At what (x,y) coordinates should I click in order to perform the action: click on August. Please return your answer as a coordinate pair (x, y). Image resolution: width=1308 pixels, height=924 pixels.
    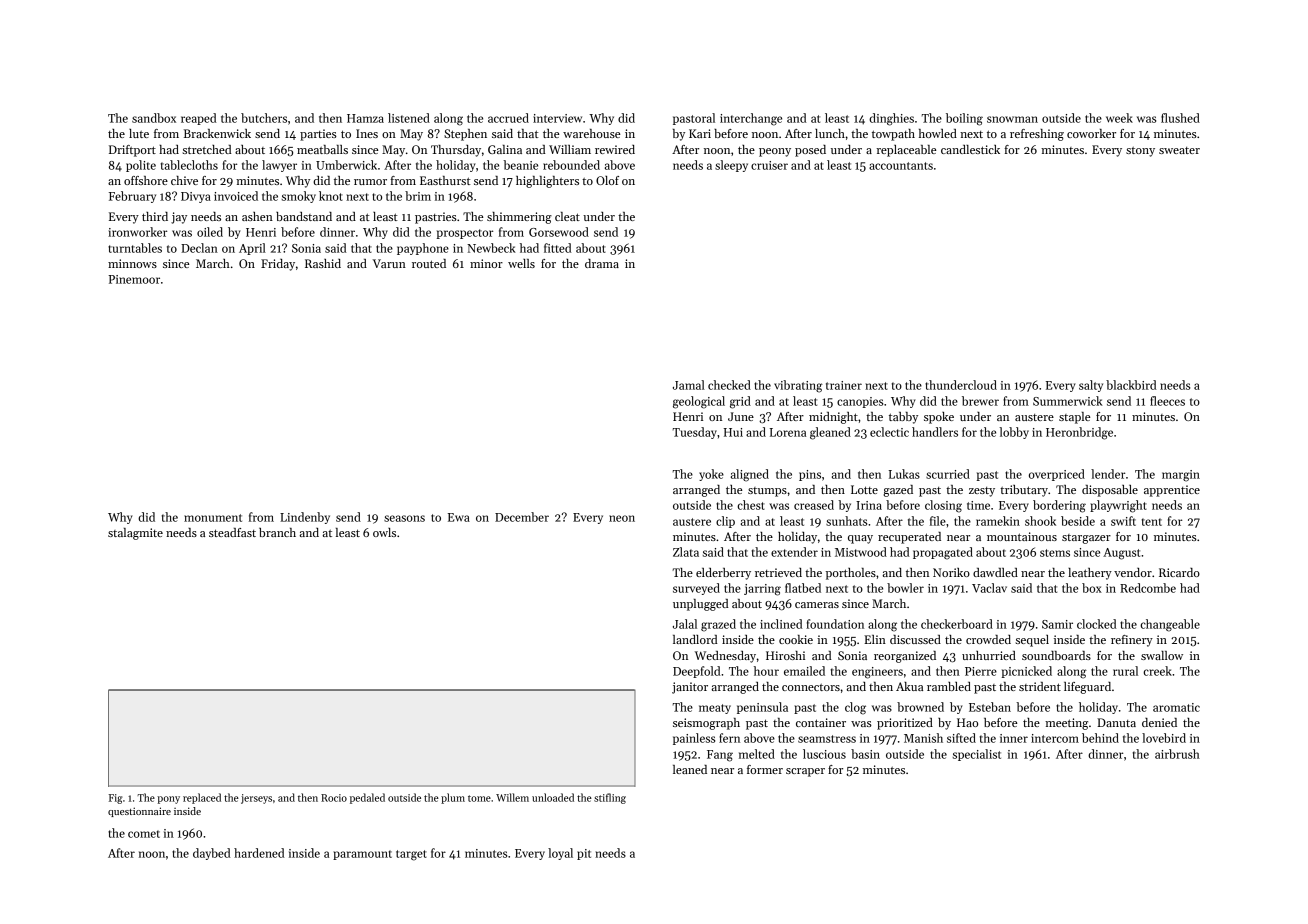
    Looking at the image, I should click on (1121, 554).
